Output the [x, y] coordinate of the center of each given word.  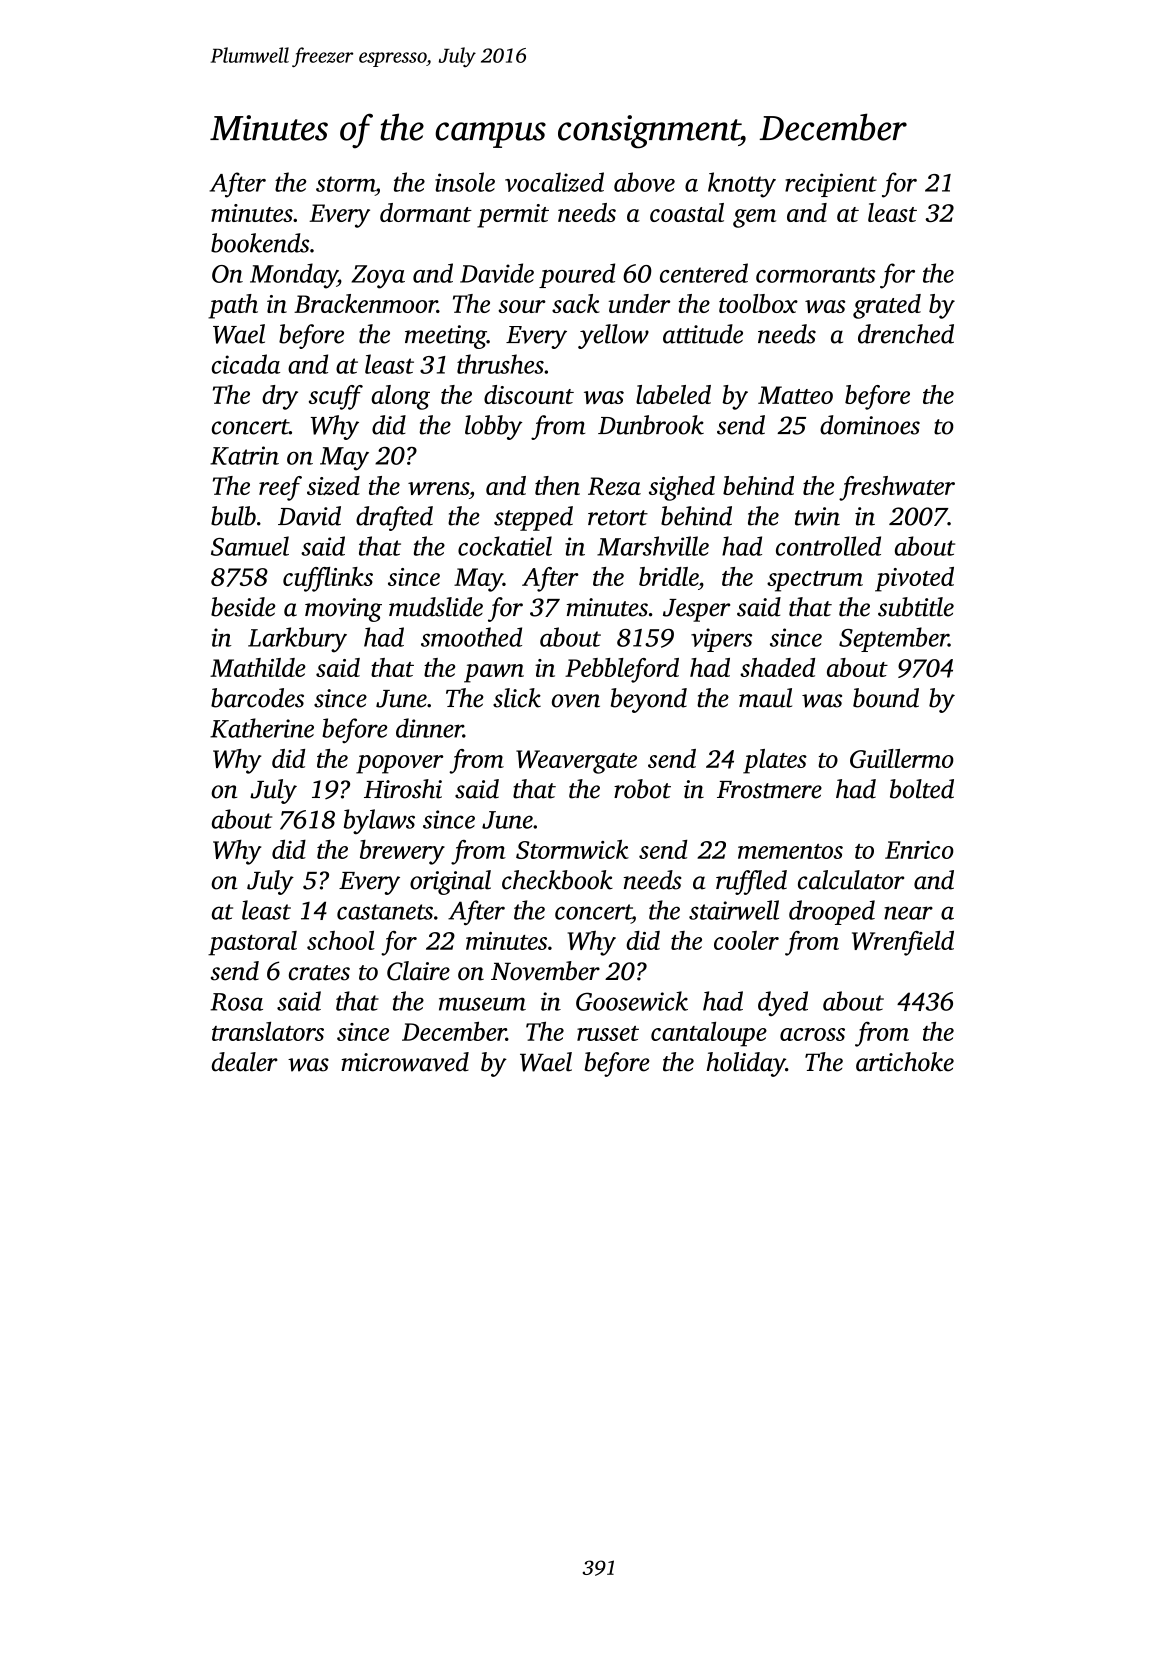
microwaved [405, 1062]
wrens [438, 488]
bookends [260, 243]
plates [775, 761]
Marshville [653, 546]
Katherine [262, 728]
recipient [831, 185]
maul [765, 698]
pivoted [914, 579]
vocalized [554, 182]
